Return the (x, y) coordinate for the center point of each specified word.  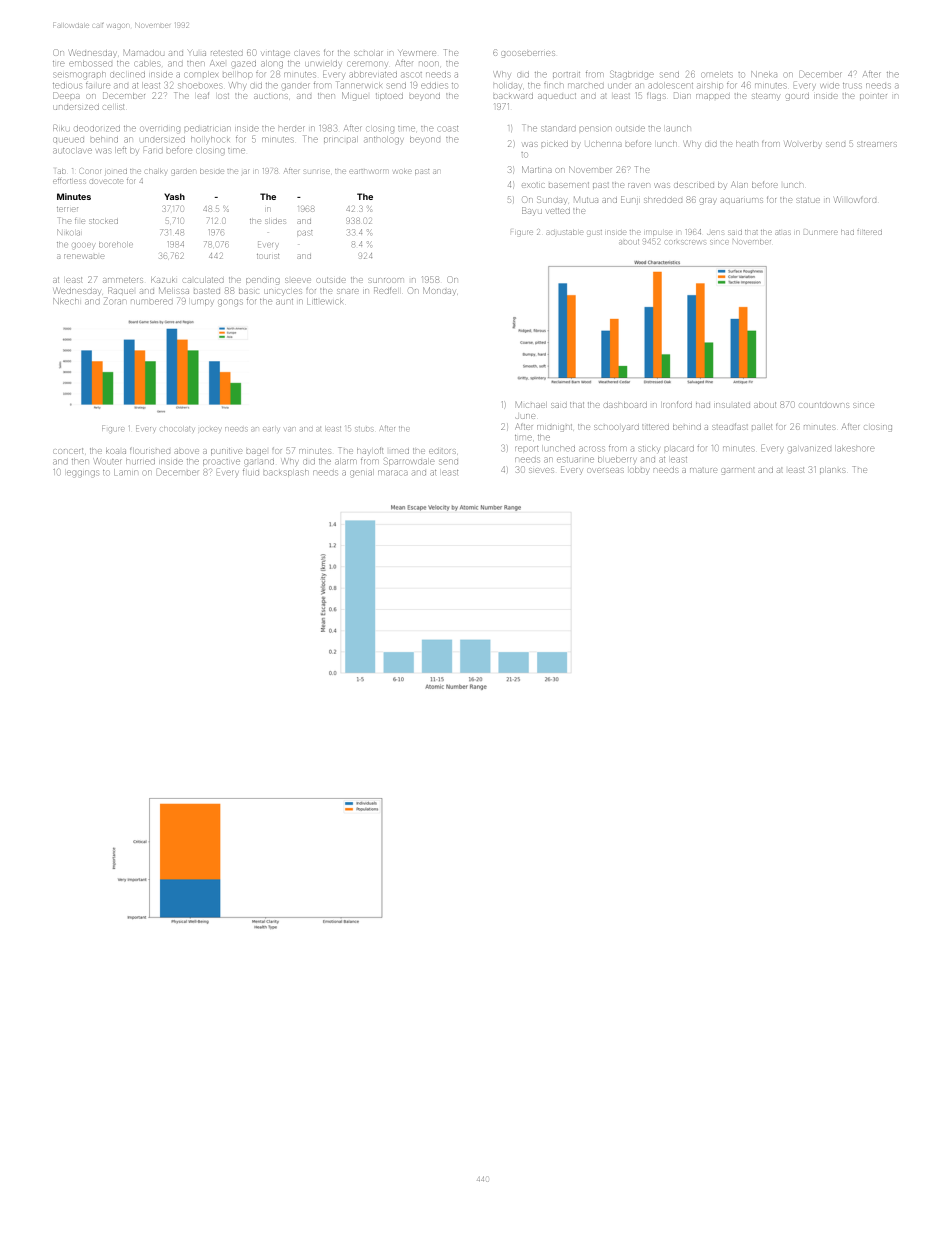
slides (275, 221)
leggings (83, 473)
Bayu (532, 211)
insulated (733, 405)
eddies (434, 85)
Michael (530, 404)
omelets (717, 74)
